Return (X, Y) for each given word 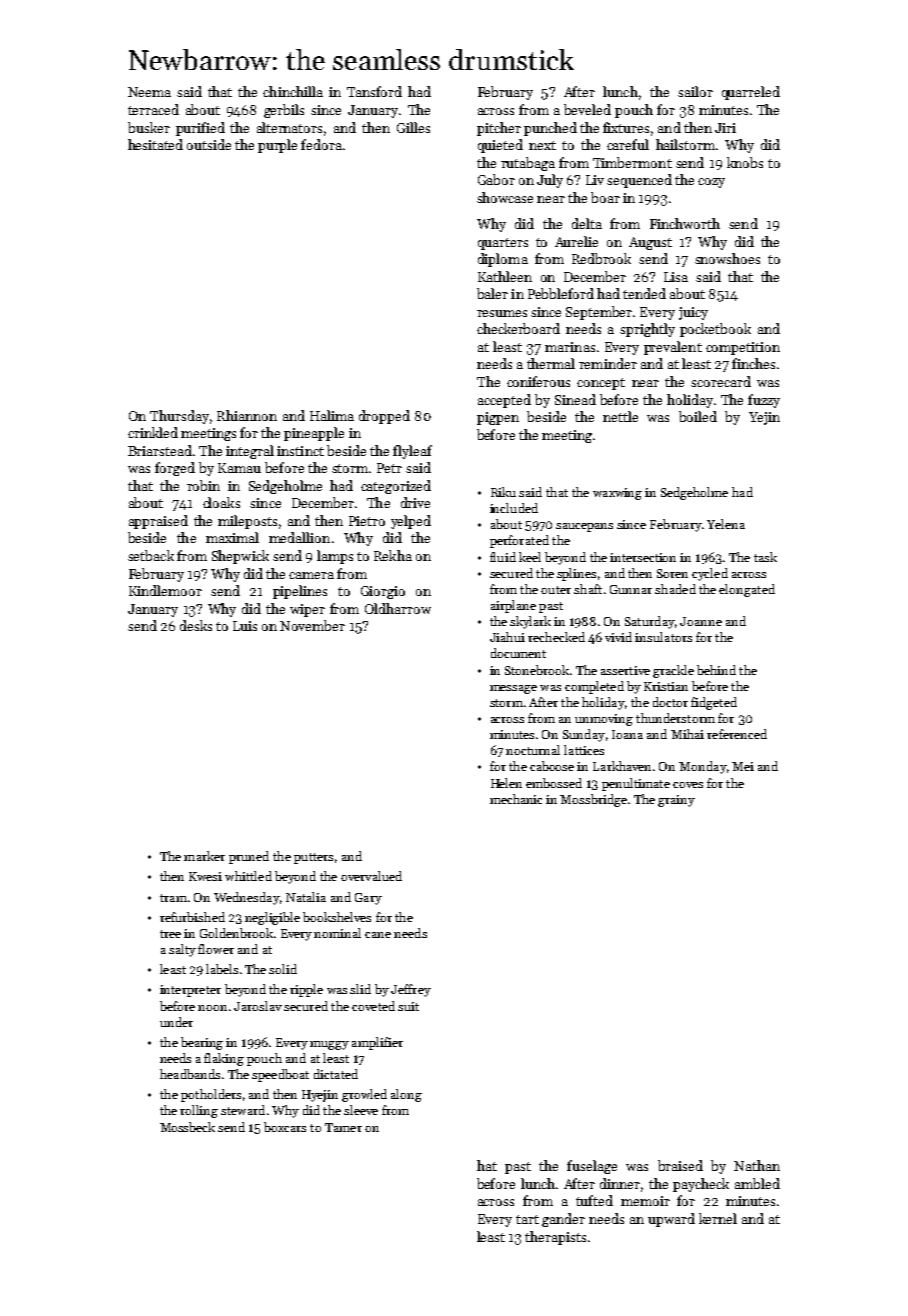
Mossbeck (187, 1127)
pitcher (499, 129)
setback (151, 555)
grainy (676, 801)
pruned (249, 857)
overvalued (371, 876)
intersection (643, 557)
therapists (555, 1238)
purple (277, 146)
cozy (711, 183)
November (312, 625)
